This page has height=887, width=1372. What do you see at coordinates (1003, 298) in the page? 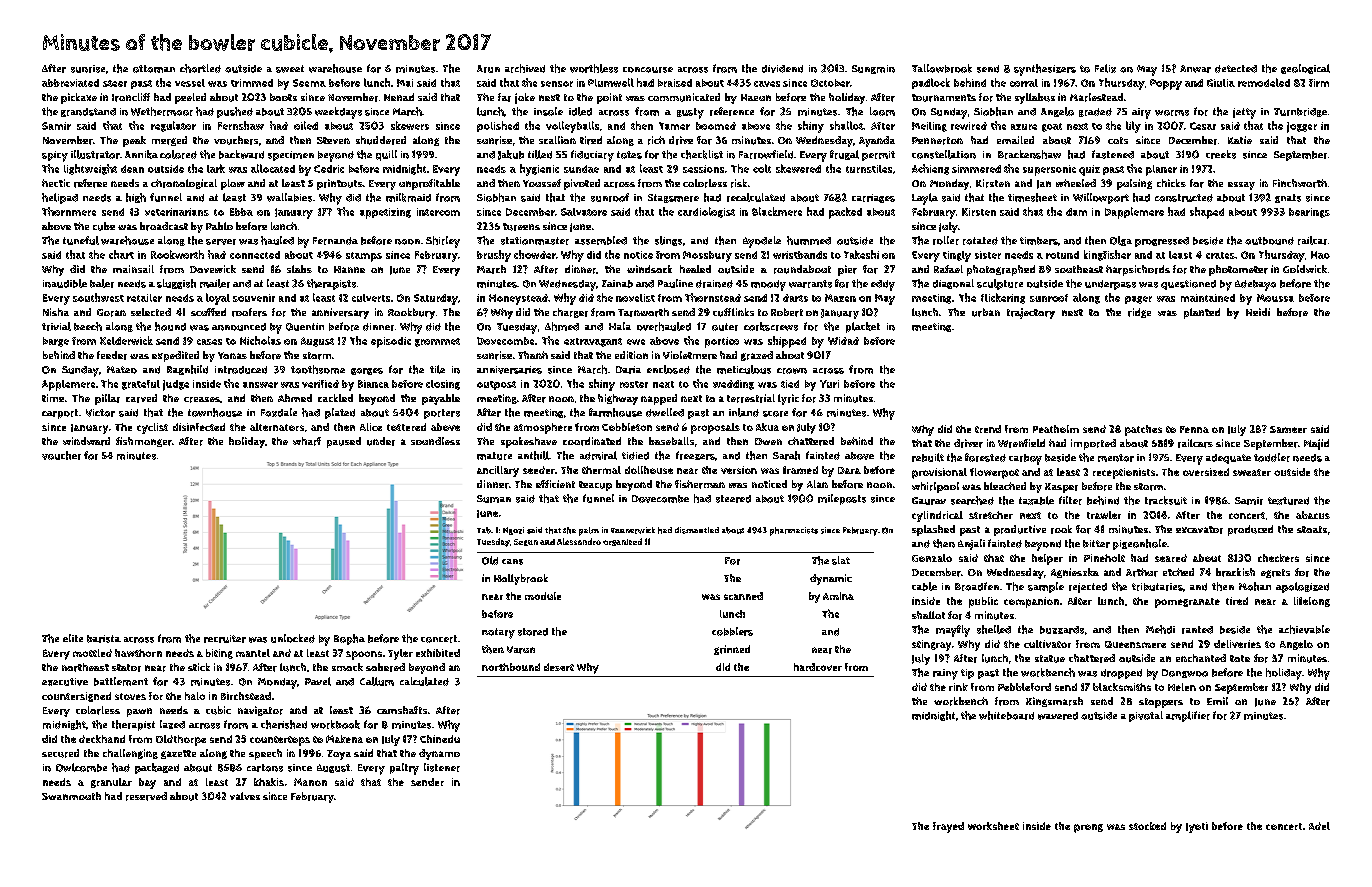
I see `flickering` at bounding box center [1003, 298].
